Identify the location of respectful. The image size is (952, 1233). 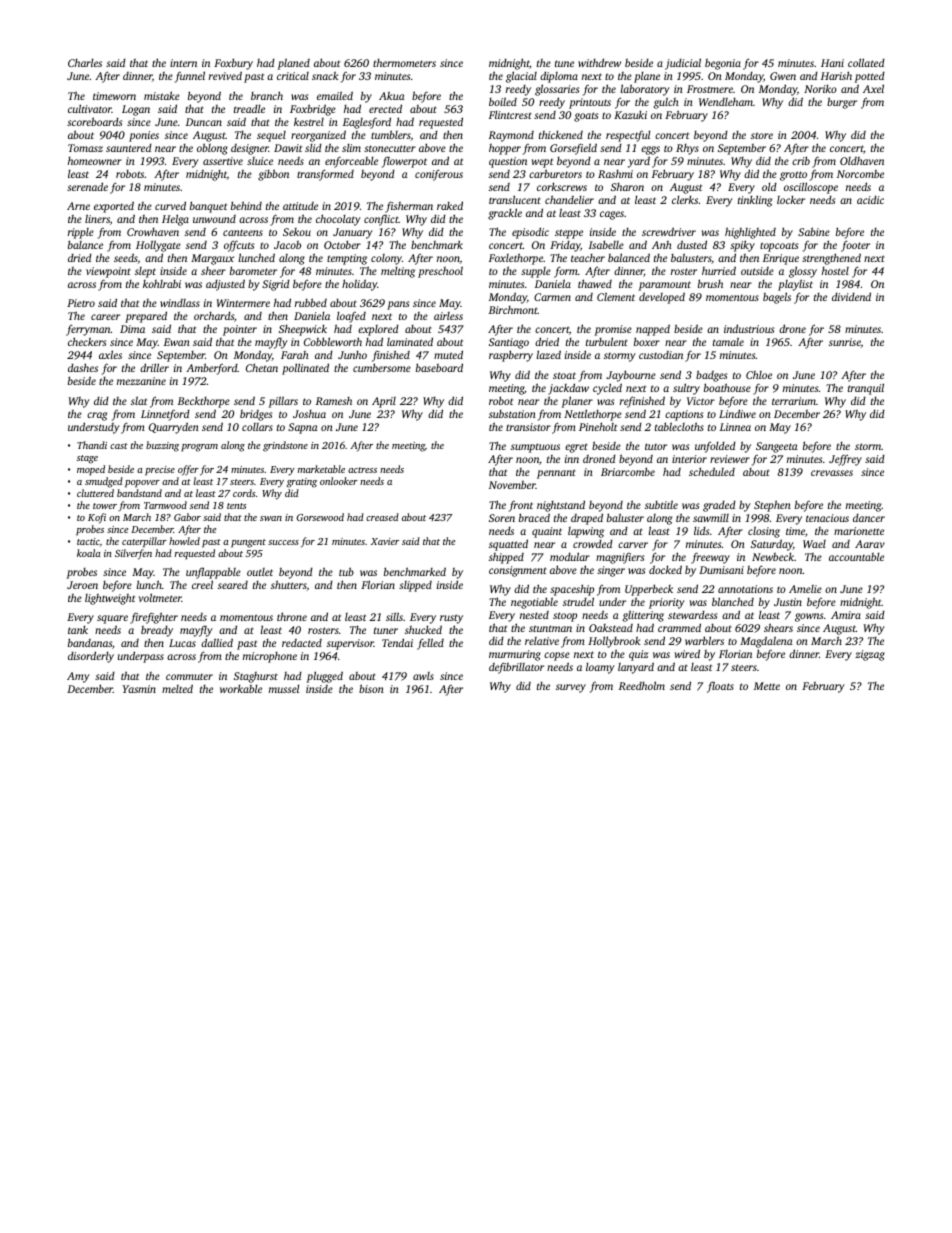
(628, 136).
